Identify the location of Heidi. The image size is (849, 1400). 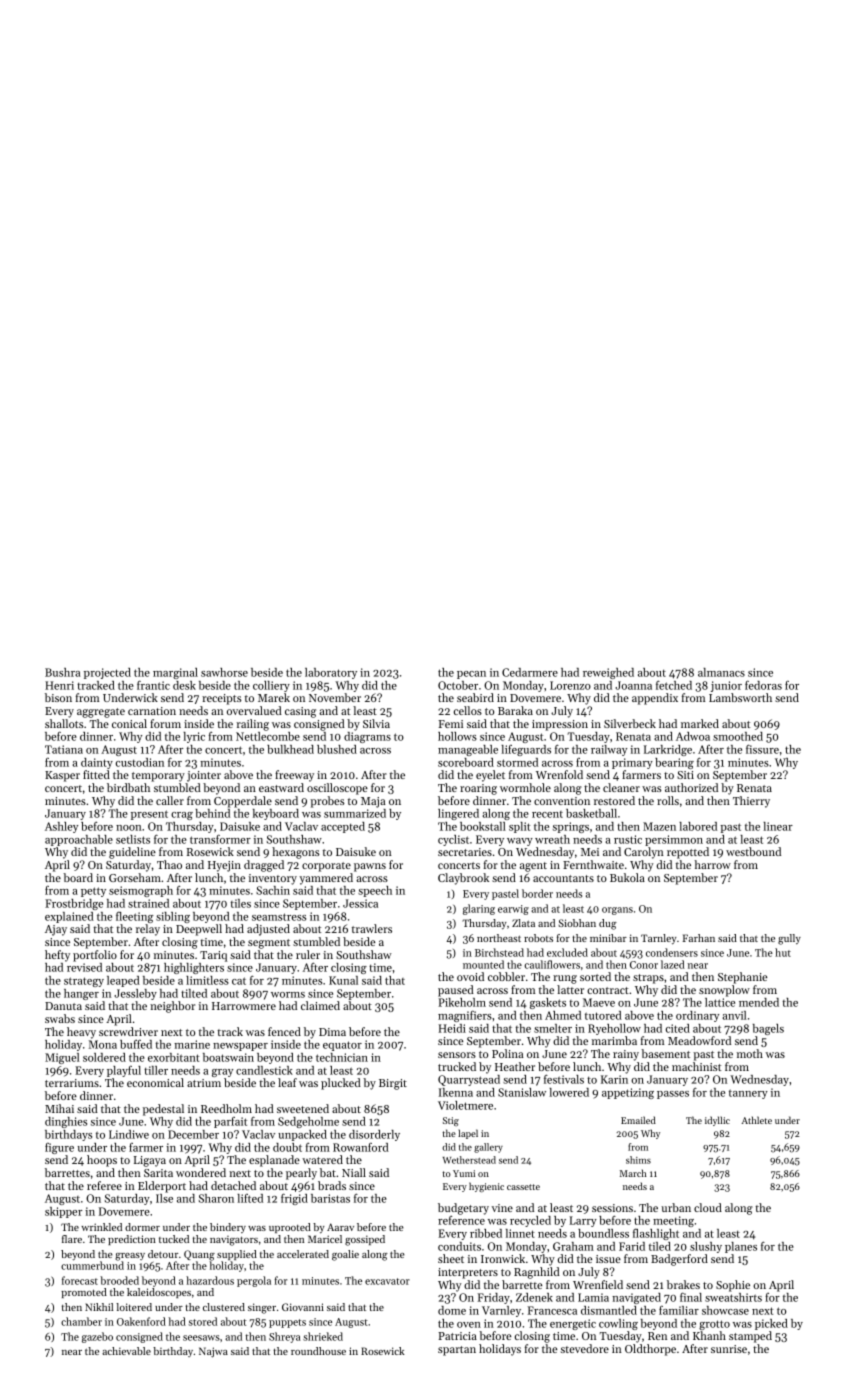
(452, 1028).
